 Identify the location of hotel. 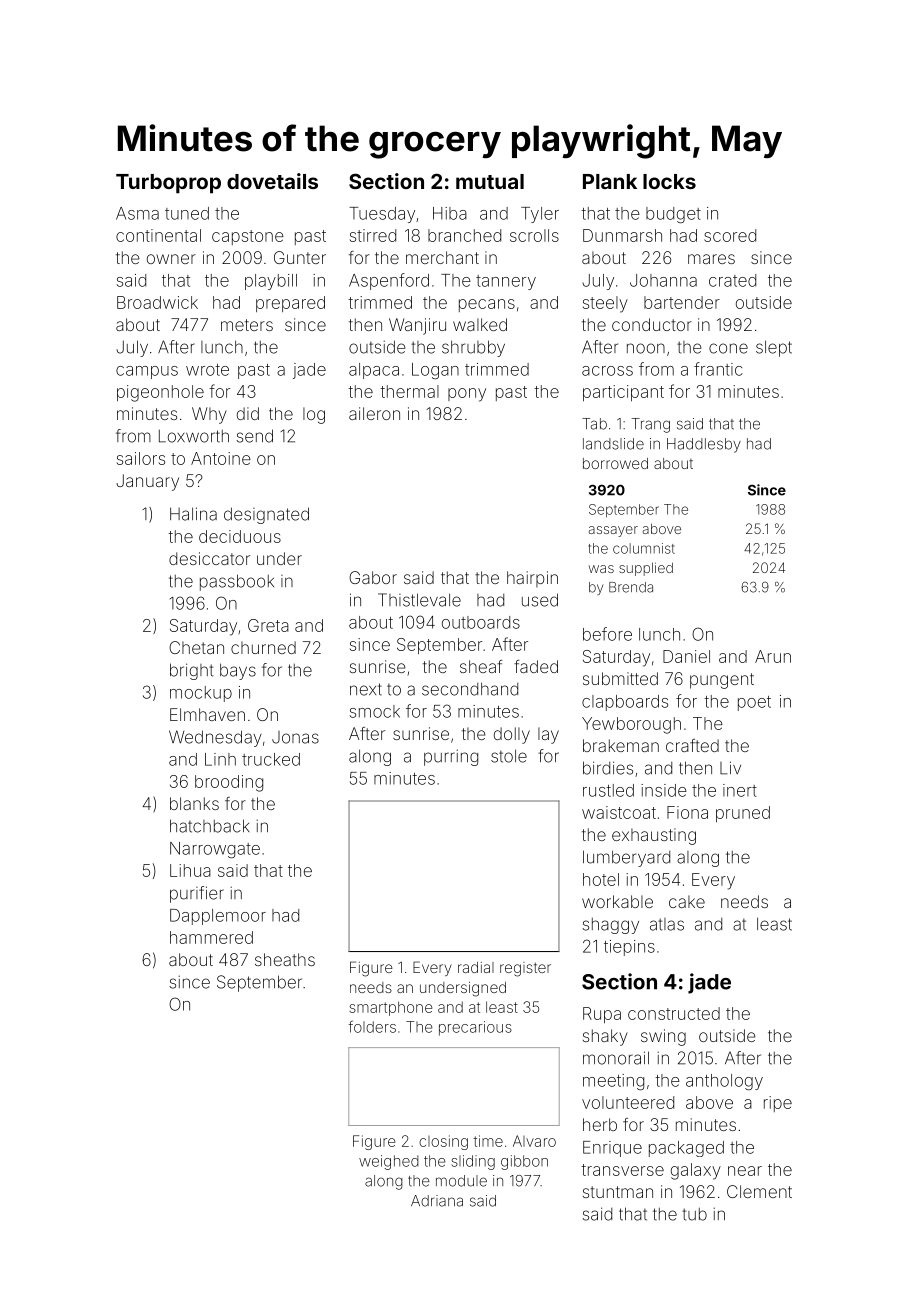
(601, 879).
